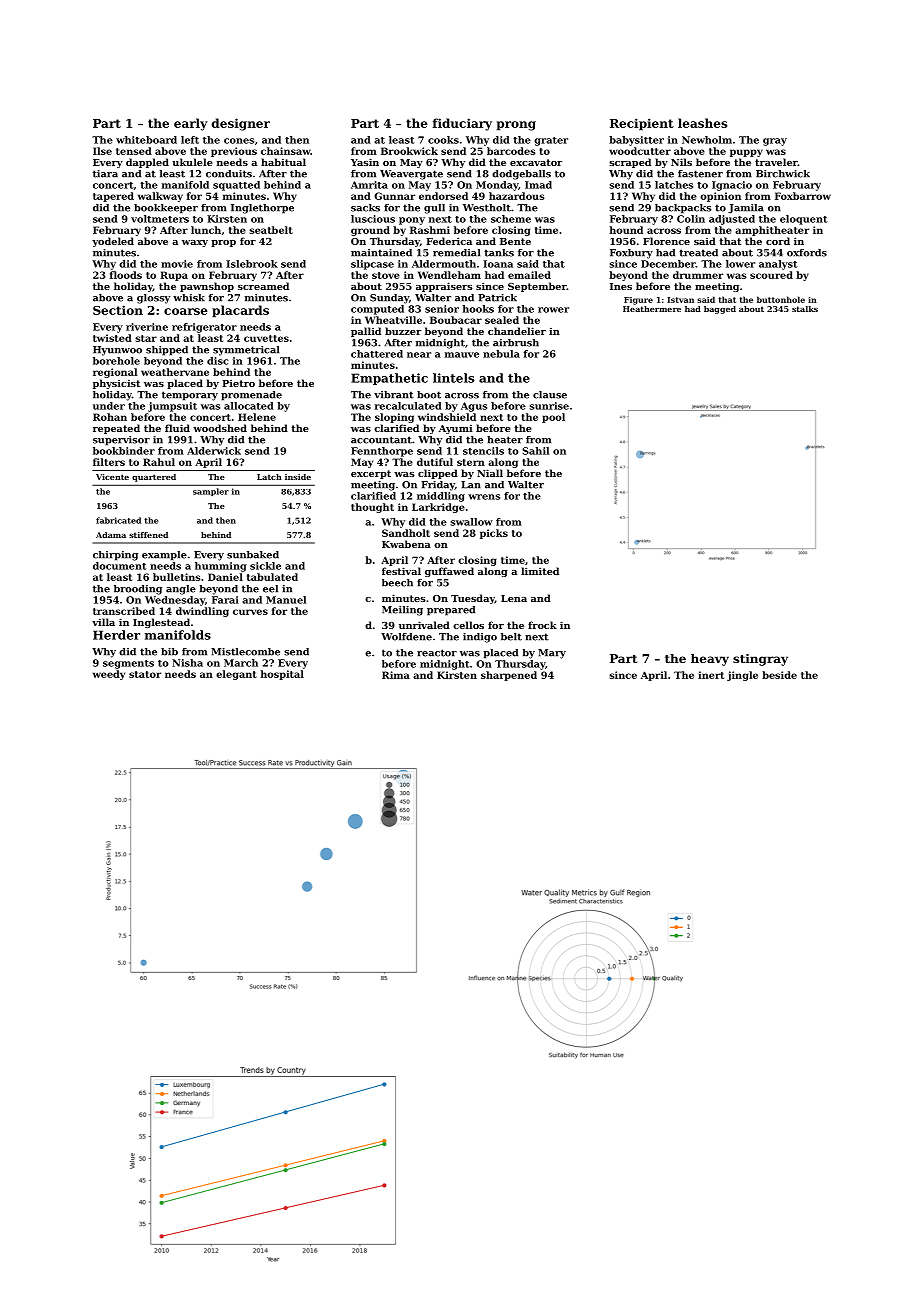 The width and height of the page is (924, 1308). Describe the element at coordinates (514, 598) in the page. I see `Lena` at that location.
